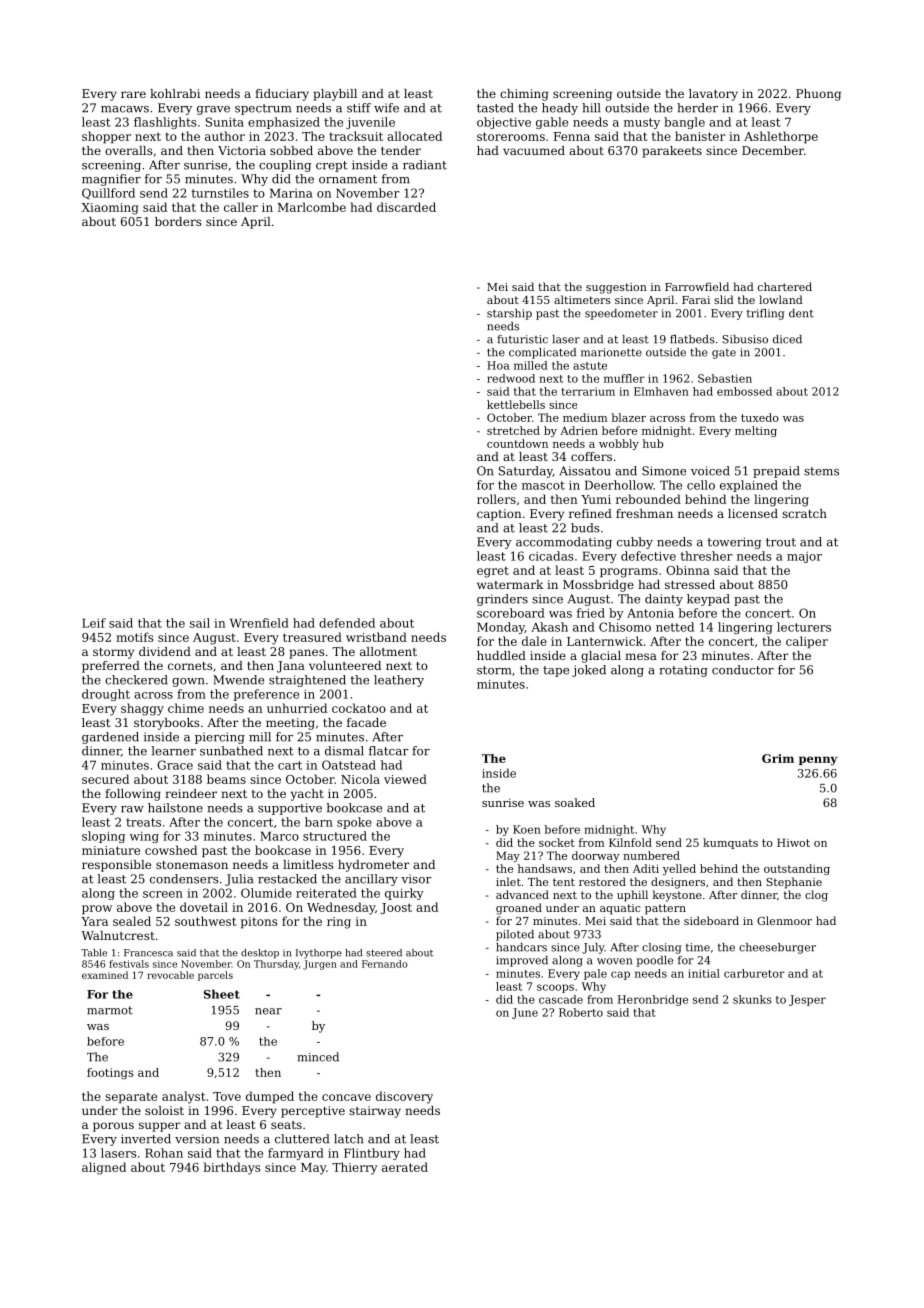 The height and width of the screenshot is (1308, 924). Describe the element at coordinates (519, 909) in the screenshot. I see `groaned` at that location.
